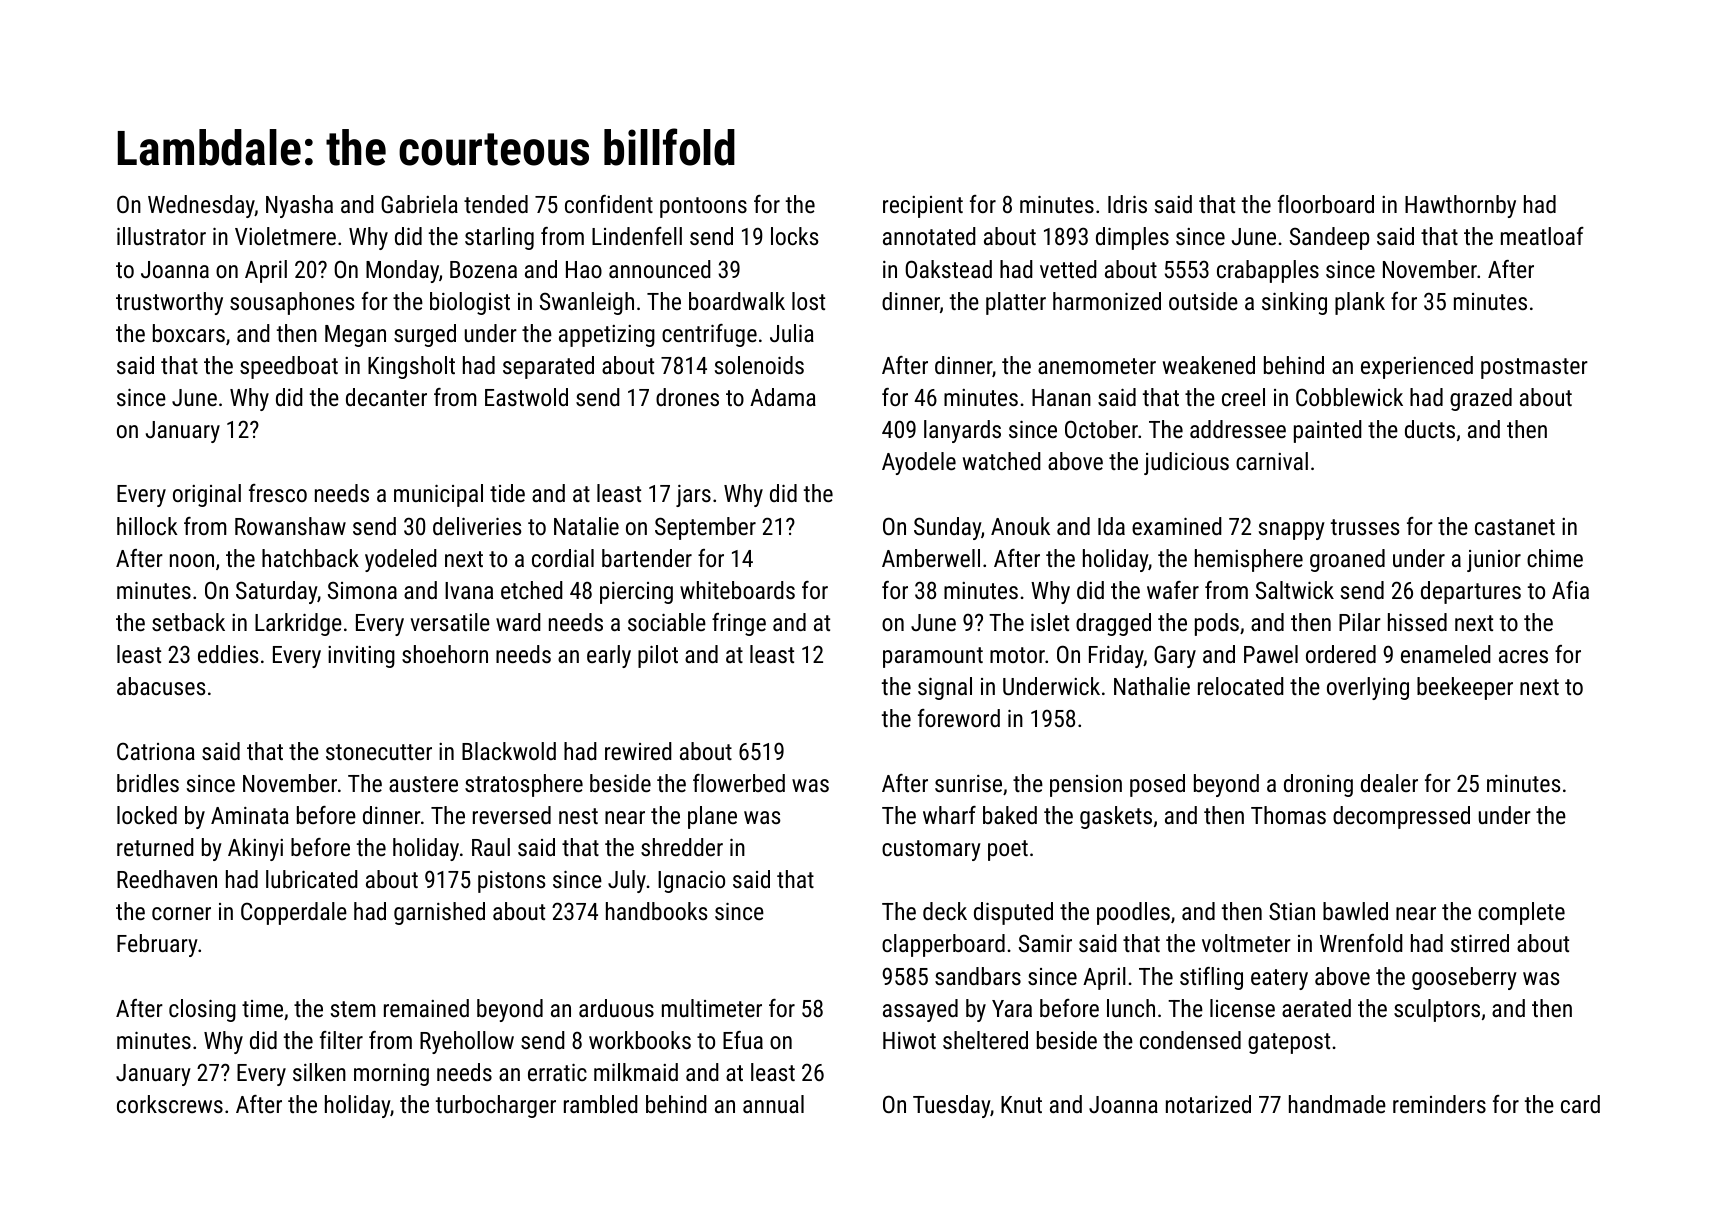 This screenshot has height=1215, width=1718. I want to click on dealer, so click(1389, 783).
